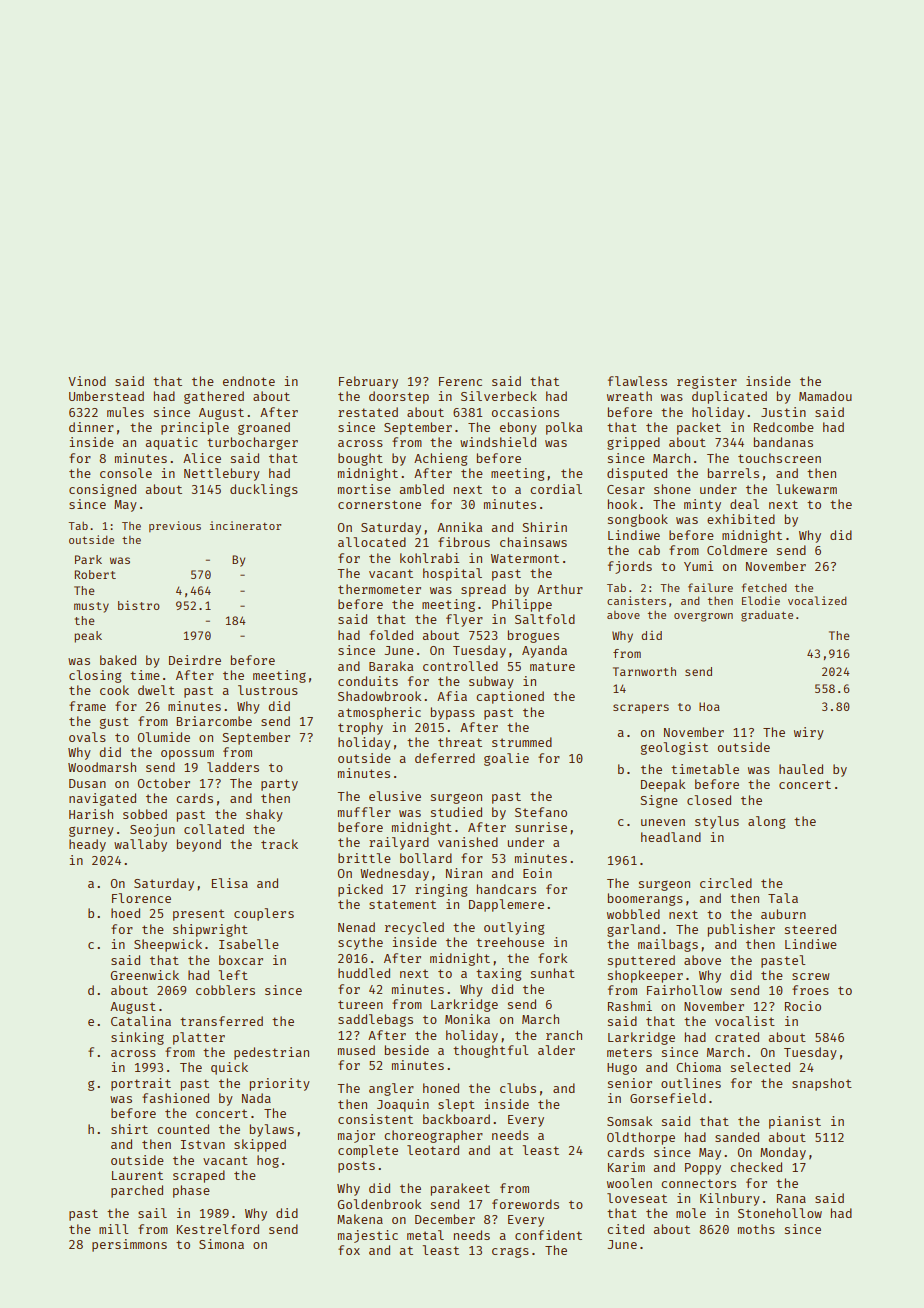  Describe the element at coordinates (766, 822) in the screenshot. I see `along` at that location.
